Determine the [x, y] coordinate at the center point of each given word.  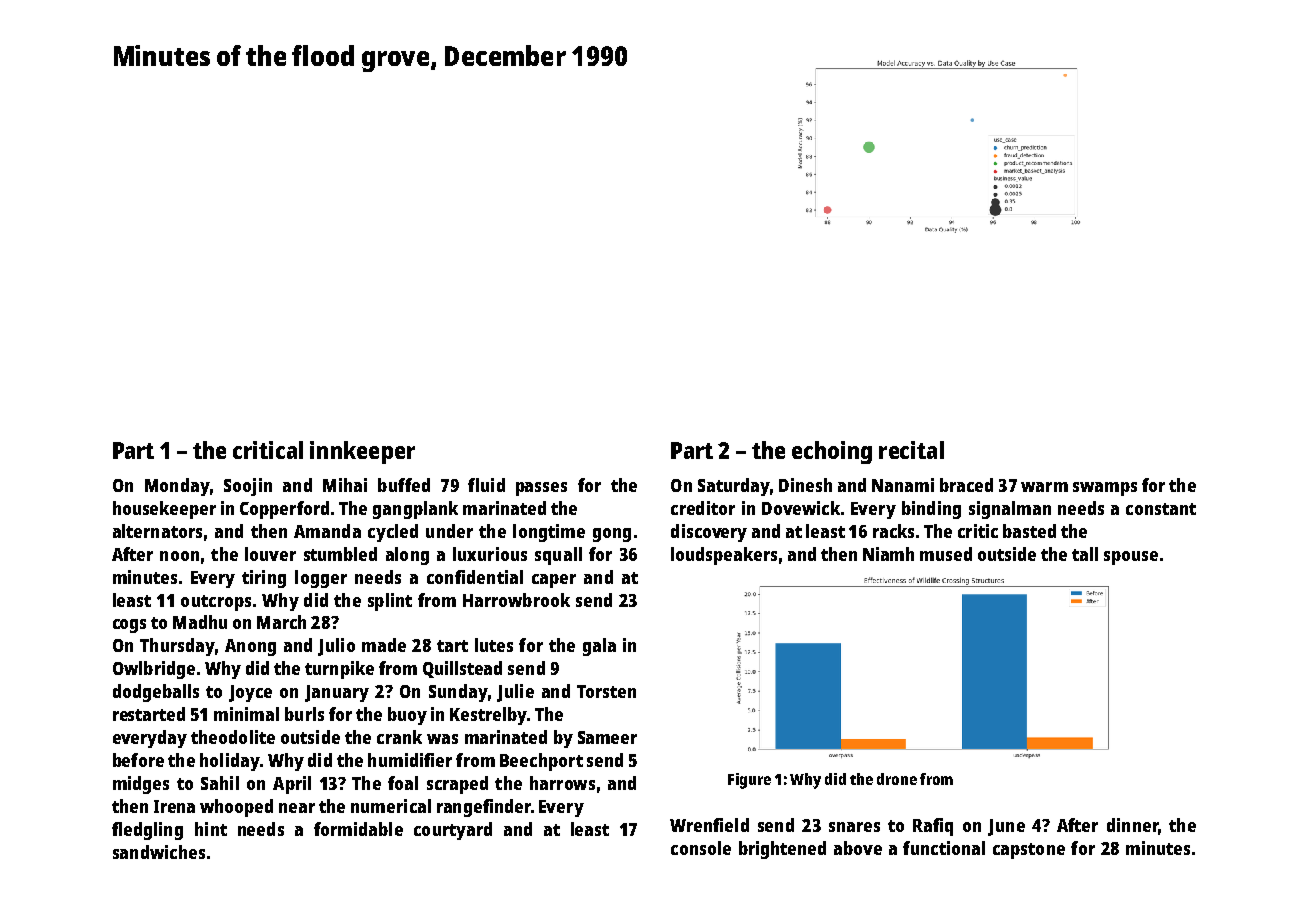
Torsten [606, 691]
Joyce [250, 693]
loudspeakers [724, 556]
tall [1085, 554]
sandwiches [159, 852]
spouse [1131, 558]
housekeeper [164, 510]
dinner [1132, 825]
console [701, 848]
